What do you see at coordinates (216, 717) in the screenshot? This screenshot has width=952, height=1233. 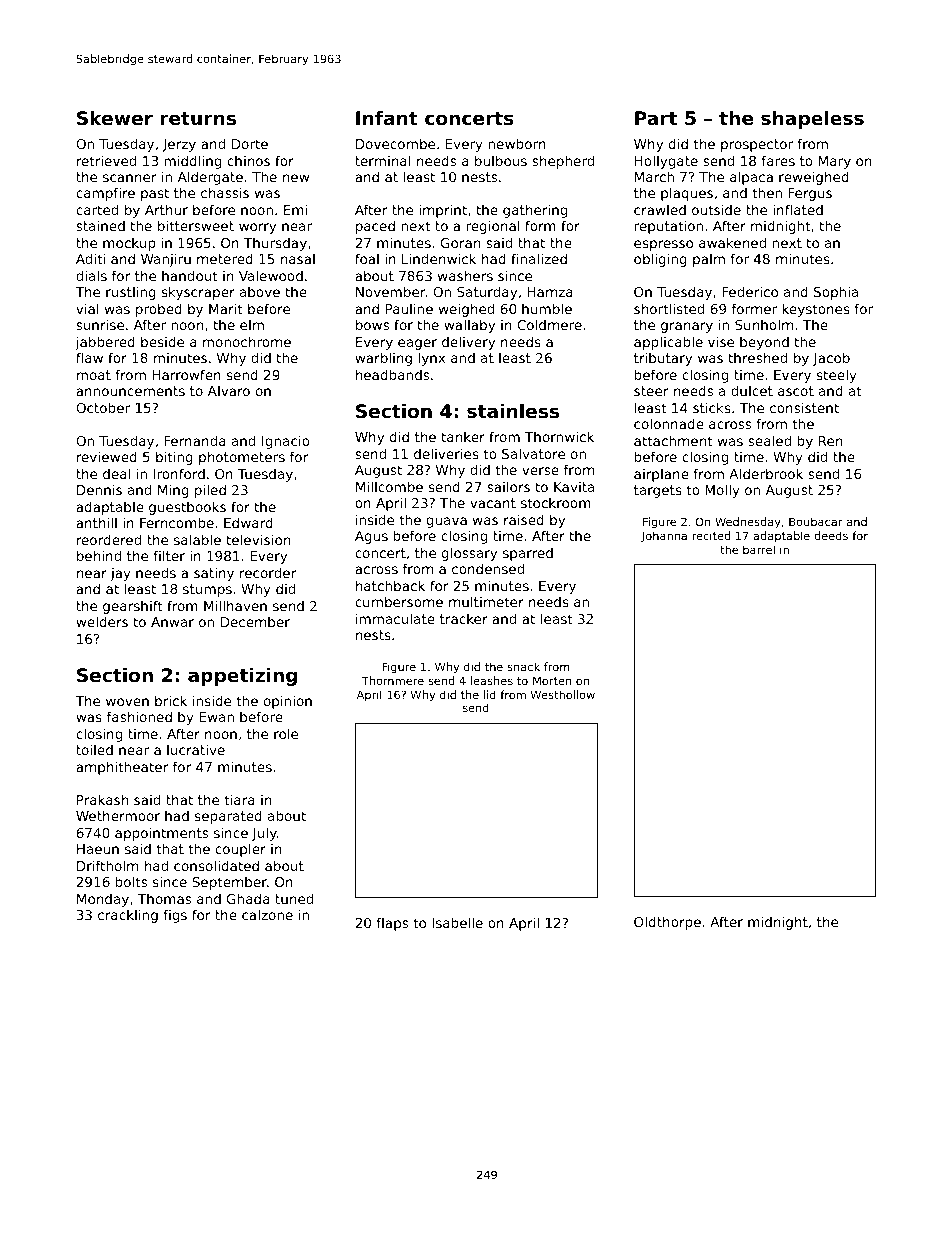 I see `Ewan` at bounding box center [216, 717].
